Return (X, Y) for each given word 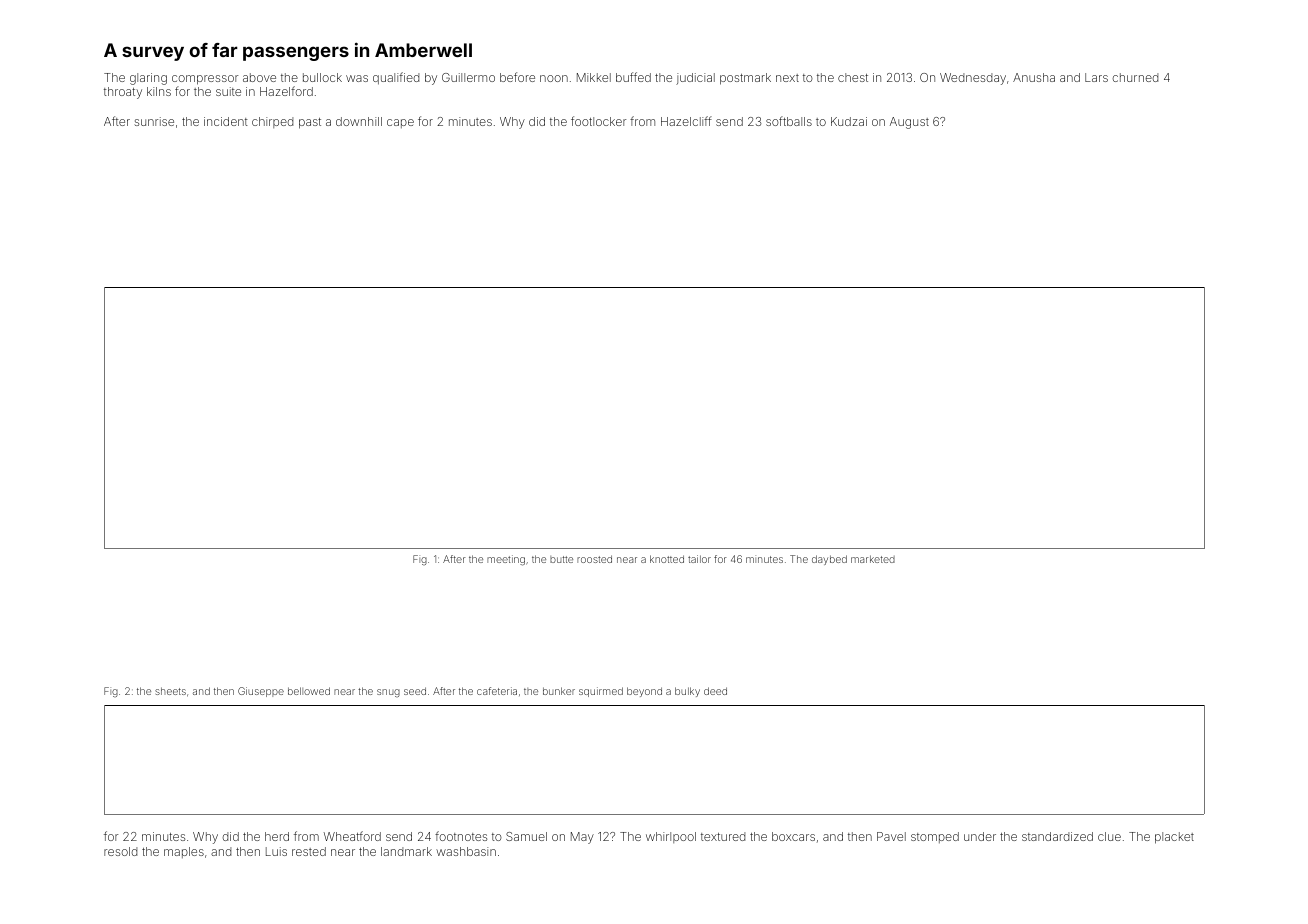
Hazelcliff (686, 121)
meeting (506, 560)
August (909, 123)
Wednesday (973, 79)
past (310, 123)
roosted (594, 559)
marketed (873, 559)
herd (277, 836)
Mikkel (594, 77)
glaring (148, 79)
